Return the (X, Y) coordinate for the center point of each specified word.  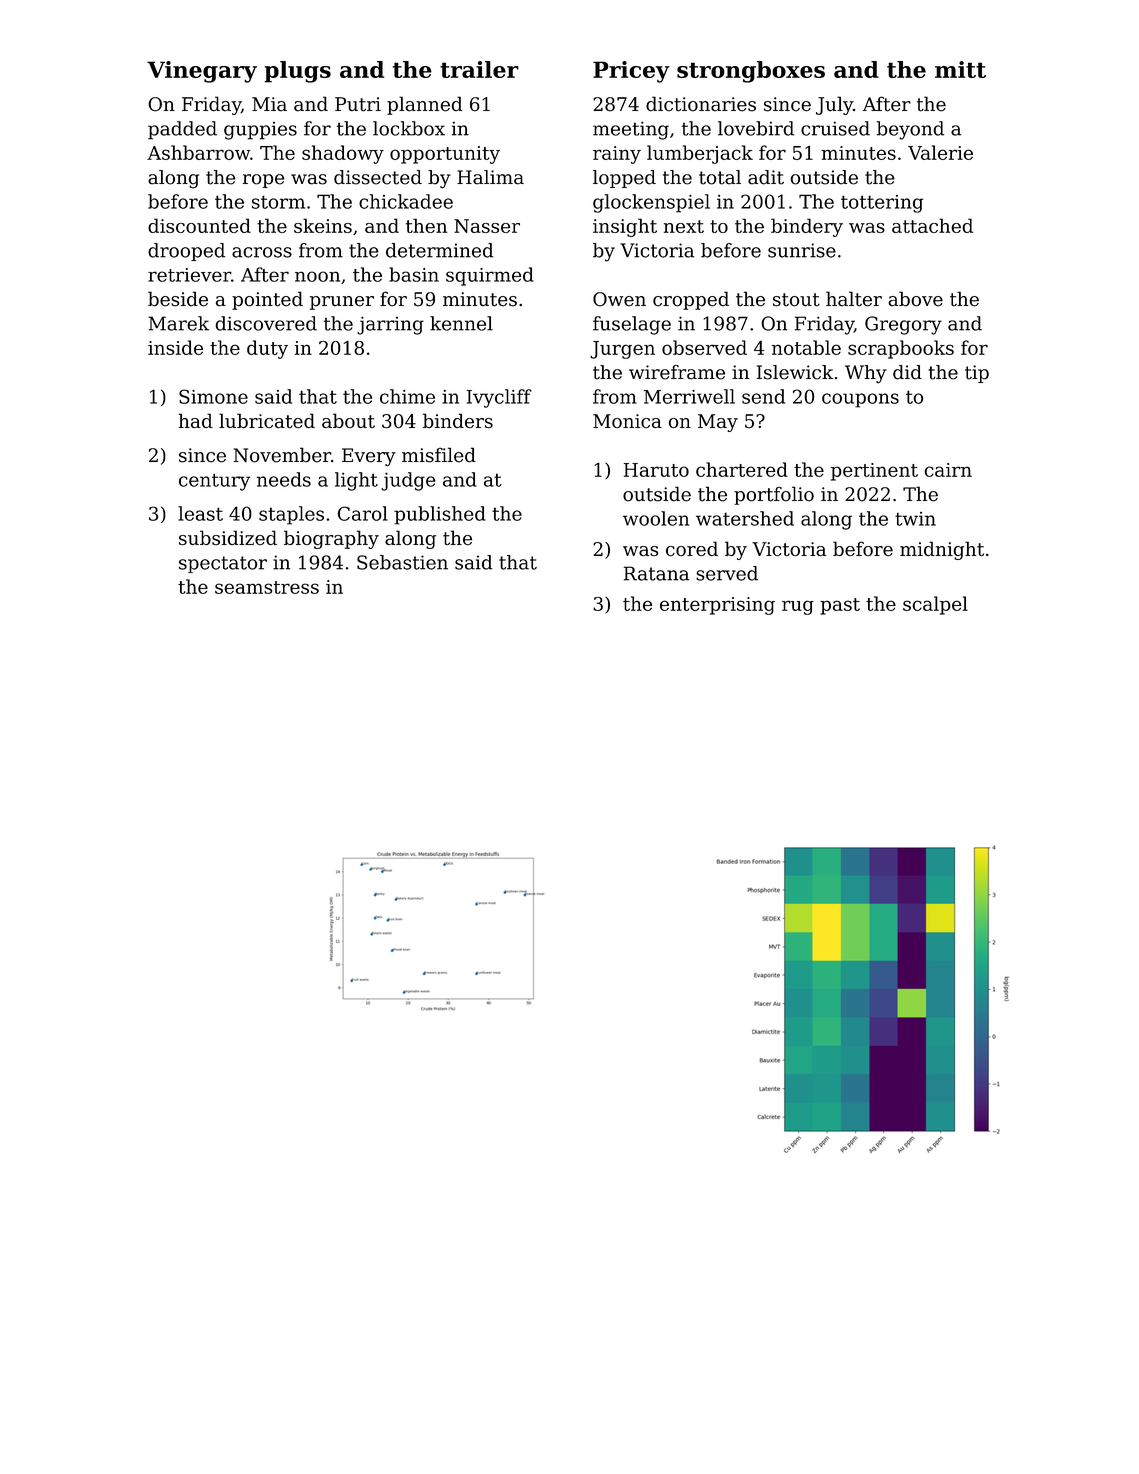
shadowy (343, 154)
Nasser (487, 226)
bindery (807, 227)
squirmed (490, 276)
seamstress (267, 587)
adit (766, 177)
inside (175, 347)
